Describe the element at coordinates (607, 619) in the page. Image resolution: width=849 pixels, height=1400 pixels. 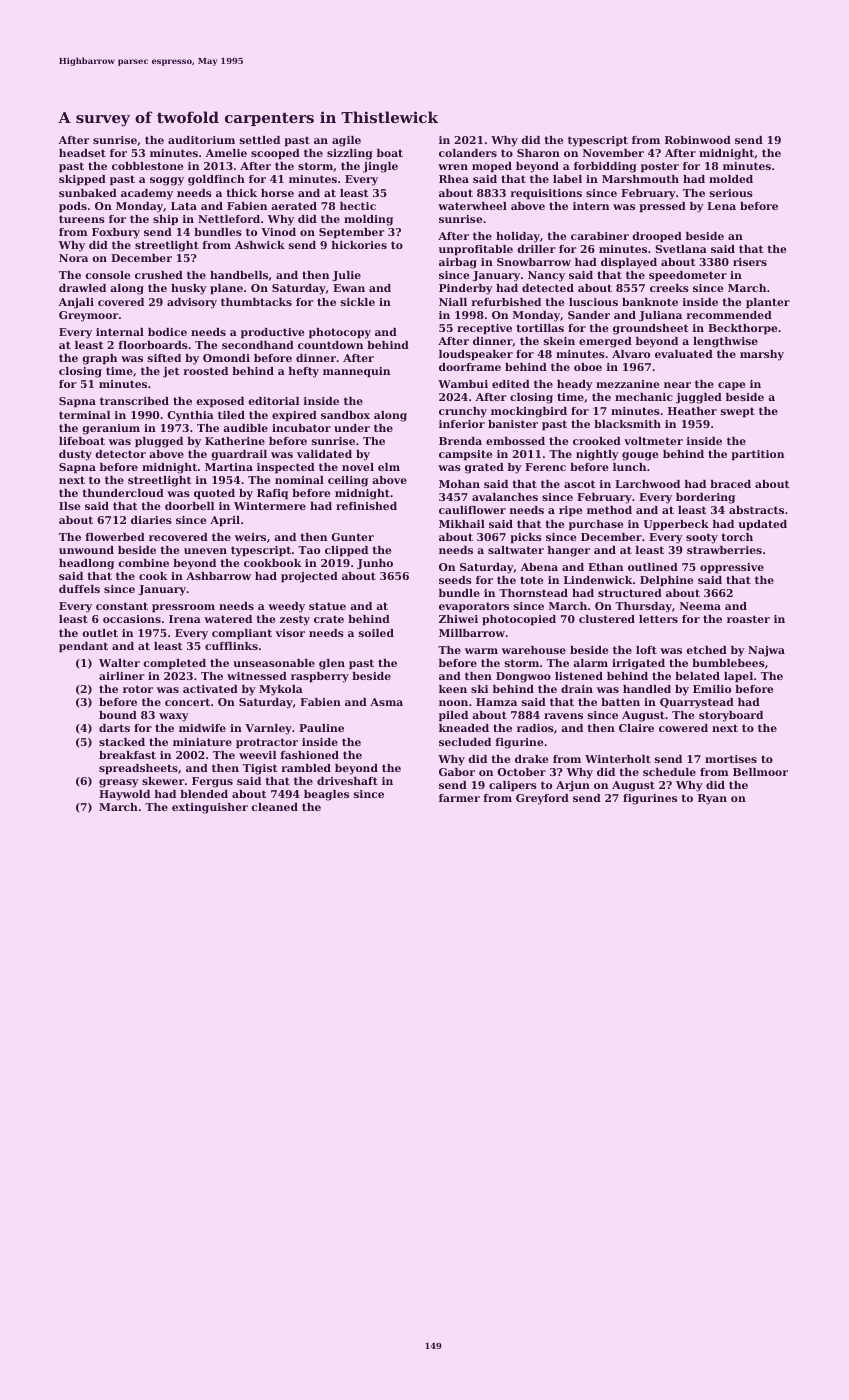
I see `clustered` at that location.
